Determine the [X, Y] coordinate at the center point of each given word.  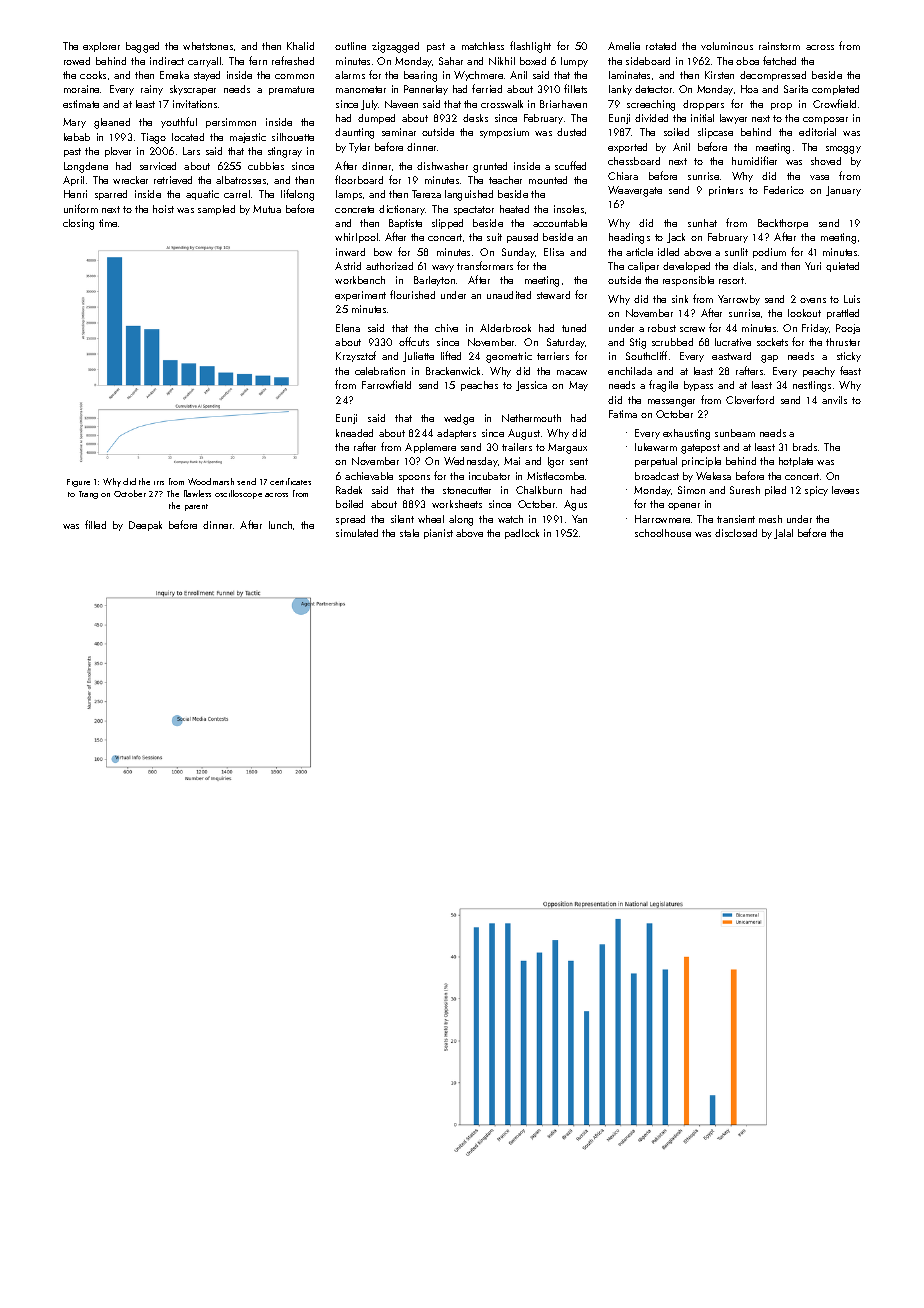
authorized [389, 266]
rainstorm [779, 46]
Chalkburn [539, 490]
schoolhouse [663, 533]
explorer [101, 47]
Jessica [531, 386]
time [109, 223]
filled [95, 524]
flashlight [530, 47]
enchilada [630, 371]
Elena [348, 328]
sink [680, 299]
